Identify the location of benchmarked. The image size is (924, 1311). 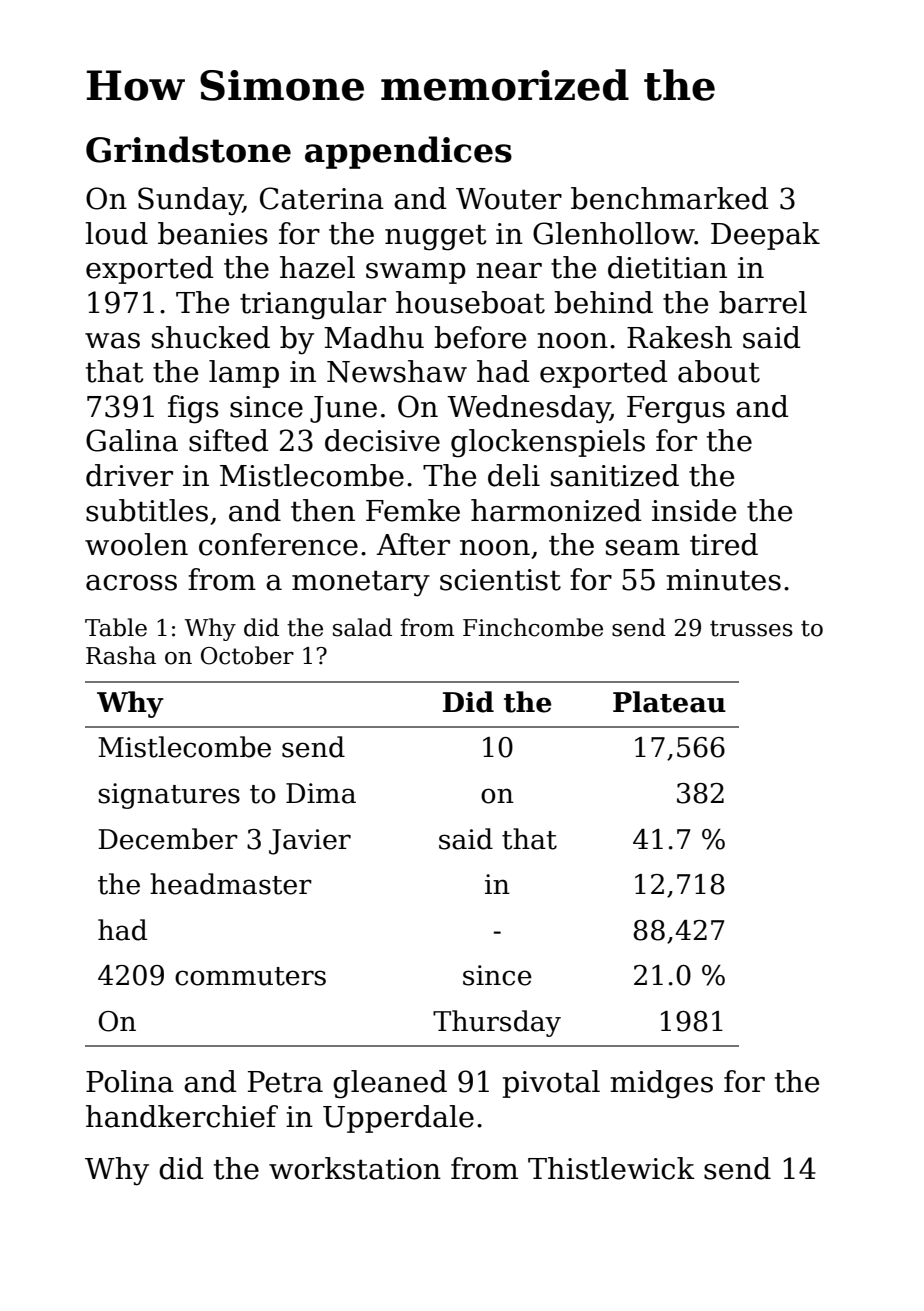
(670, 198).
